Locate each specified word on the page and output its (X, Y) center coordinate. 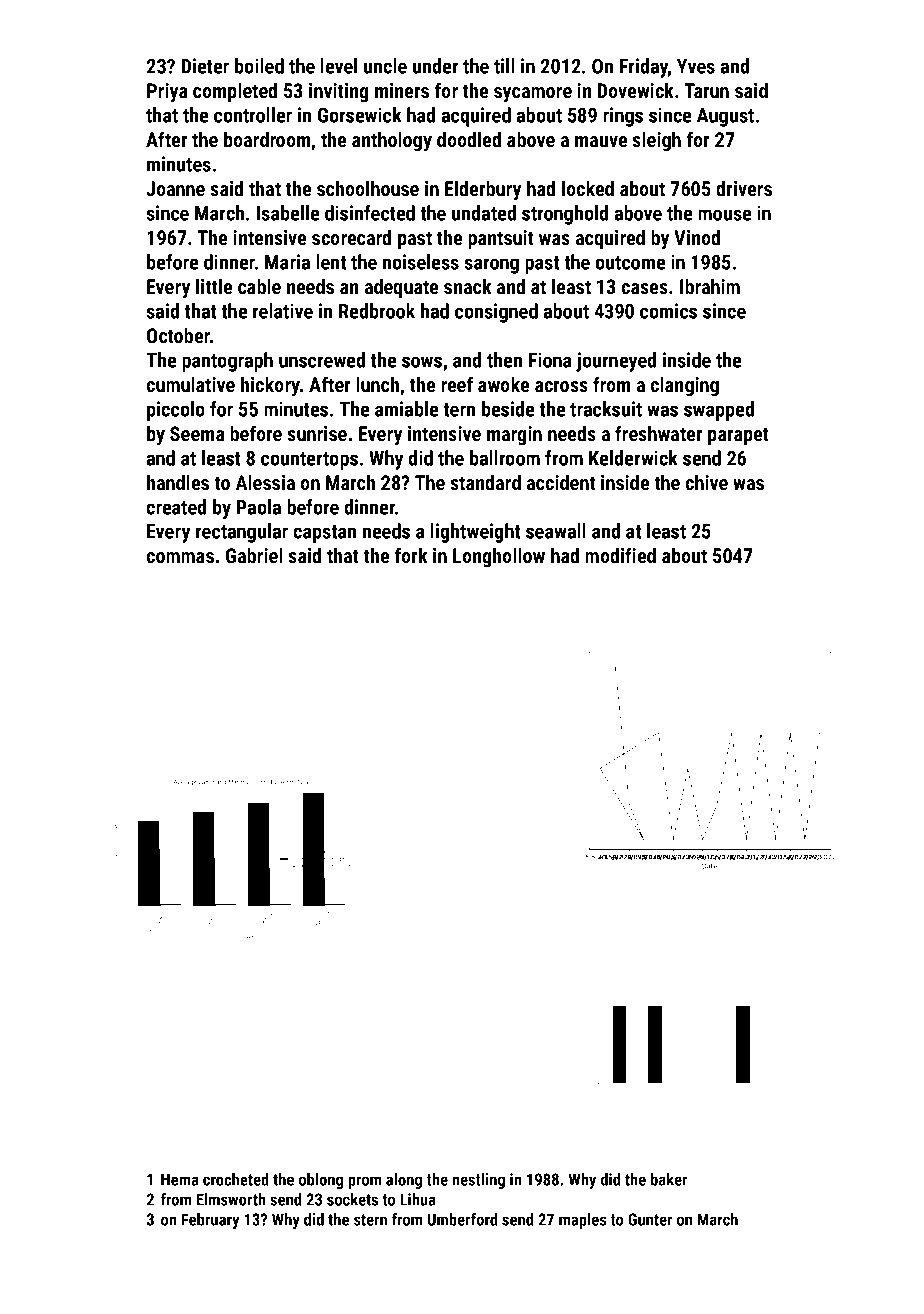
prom (364, 1182)
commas (180, 557)
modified (620, 555)
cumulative (190, 384)
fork (411, 555)
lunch (377, 384)
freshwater (659, 433)
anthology (392, 141)
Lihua (417, 1199)
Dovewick (635, 90)
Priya (167, 93)
